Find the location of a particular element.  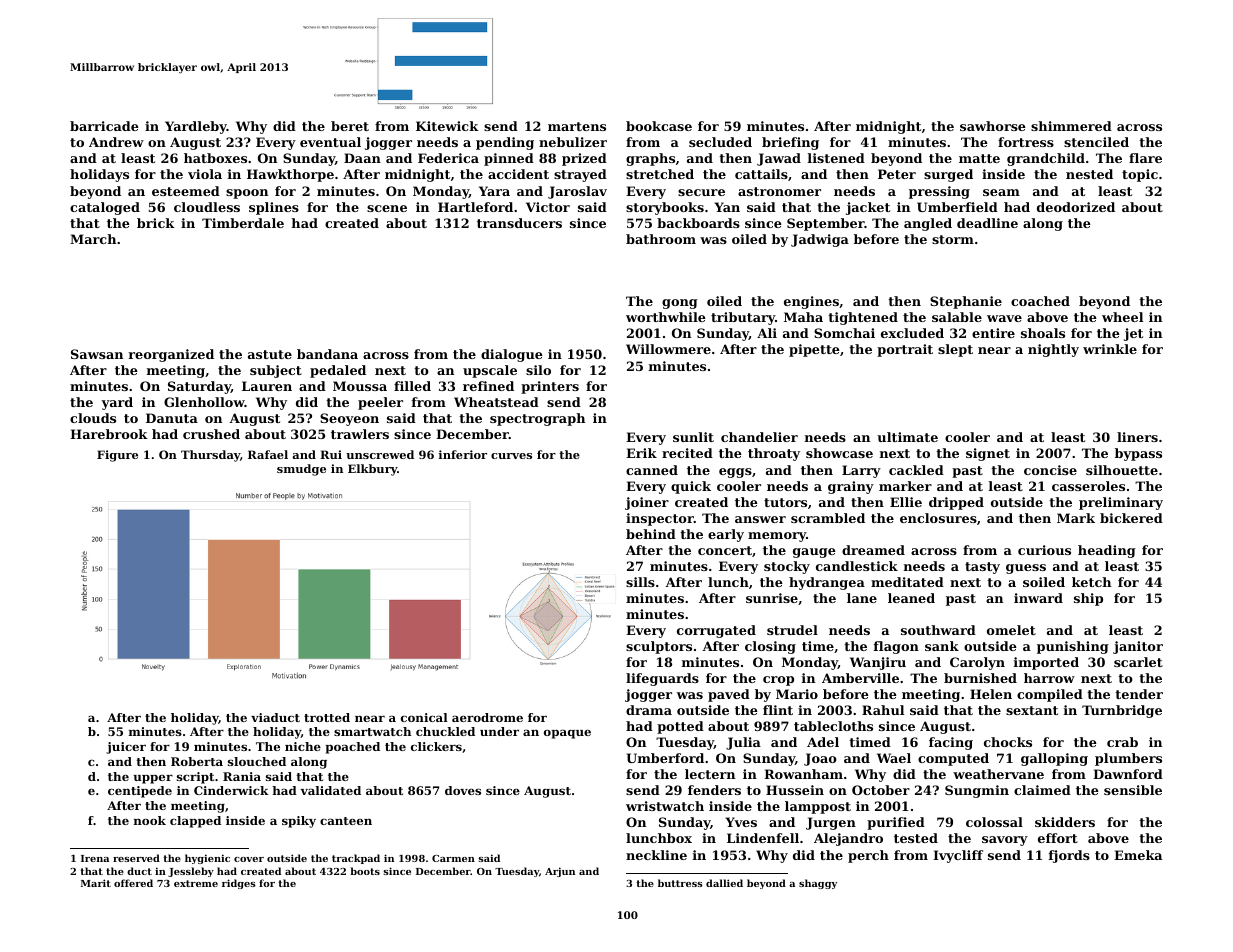

Arjun is located at coordinates (560, 872).
